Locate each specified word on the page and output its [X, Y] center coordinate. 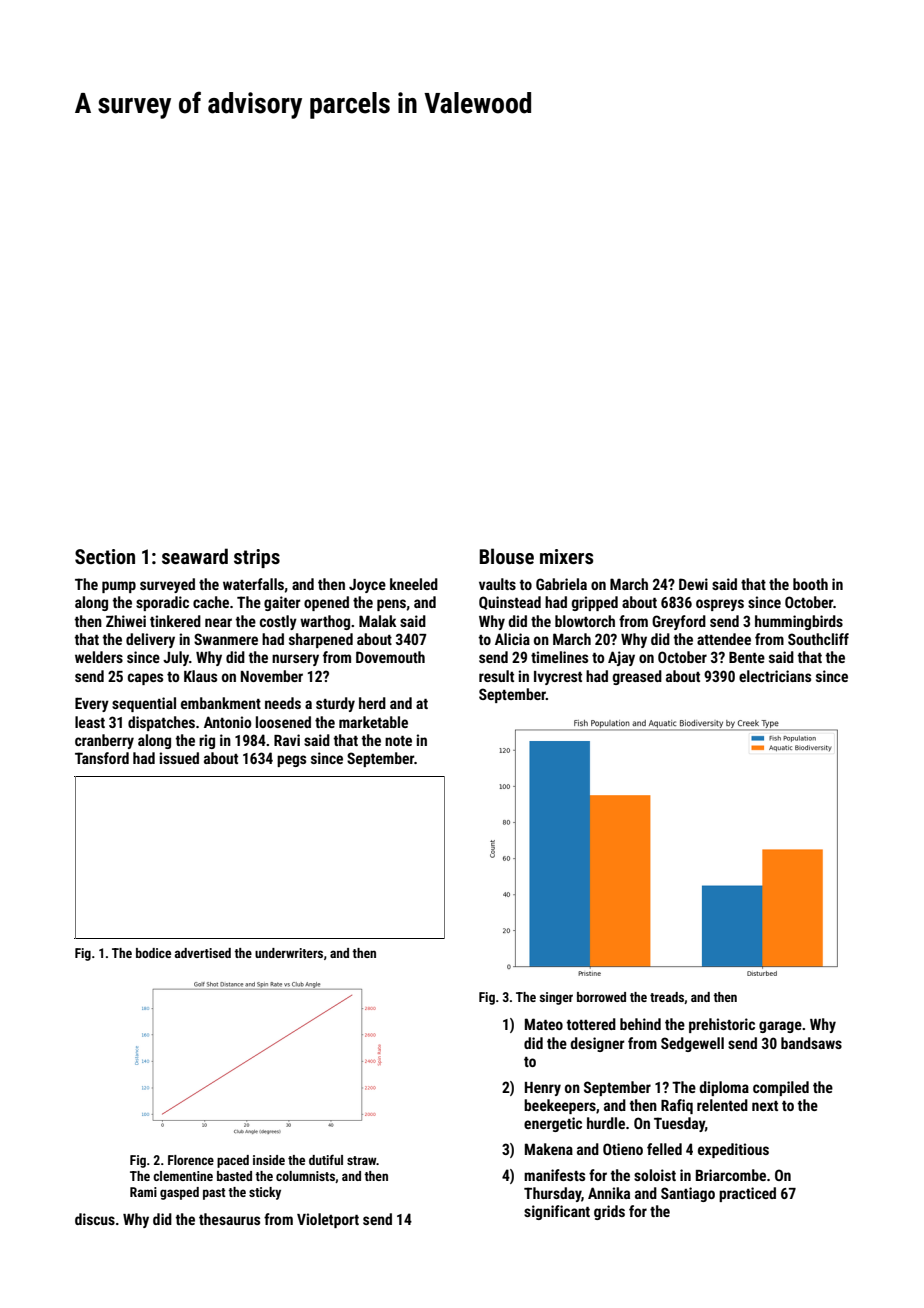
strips [257, 558]
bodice [153, 953]
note [398, 741]
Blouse [506, 556]
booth [810, 584]
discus [95, 1219]
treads [667, 997]
